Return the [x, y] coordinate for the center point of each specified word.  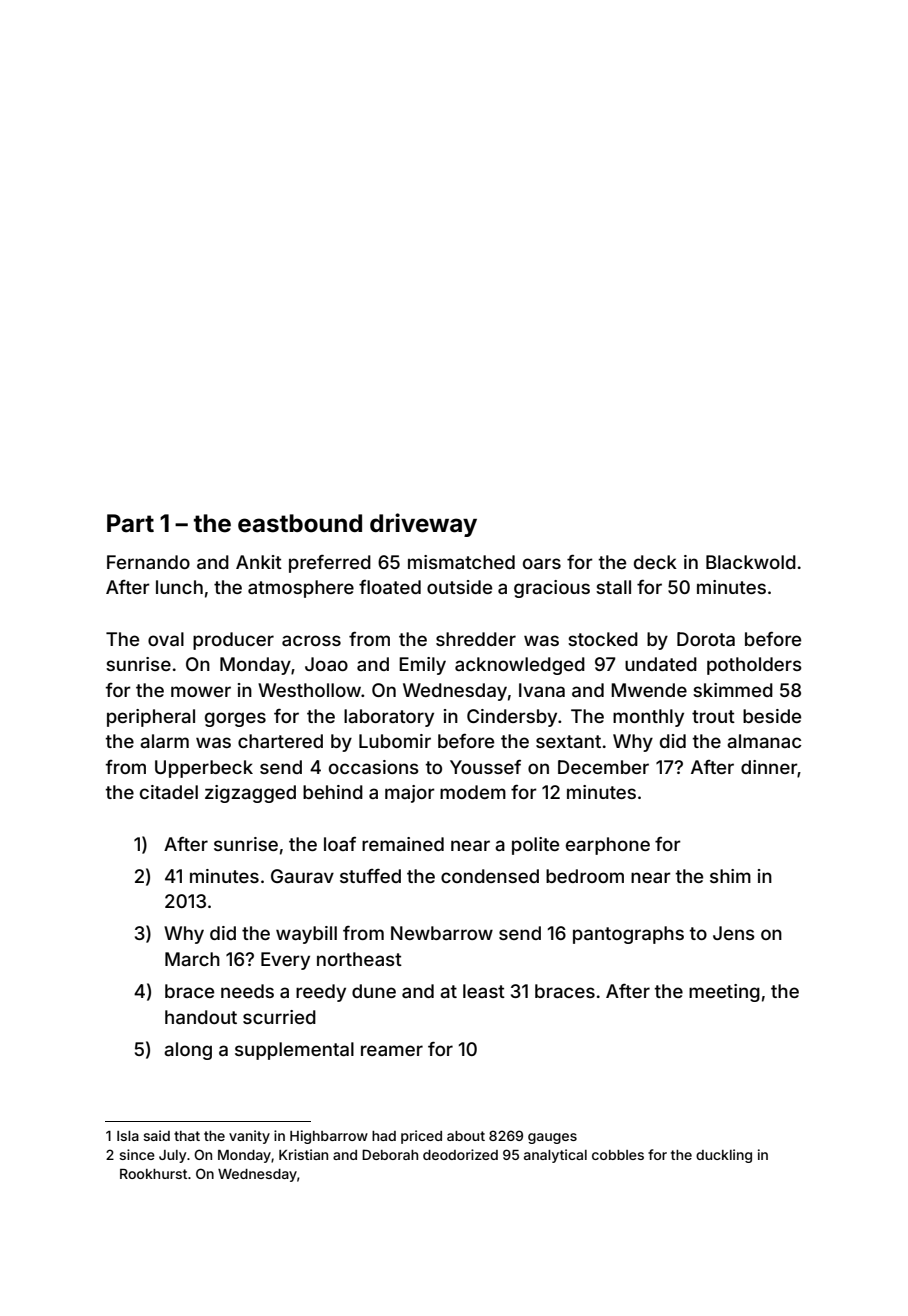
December [603, 767]
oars [542, 563]
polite [535, 846]
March [192, 959]
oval [166, 639]
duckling [724, 1156]
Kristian [303, 1154]
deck [655, 562]
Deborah [390, 1154]
